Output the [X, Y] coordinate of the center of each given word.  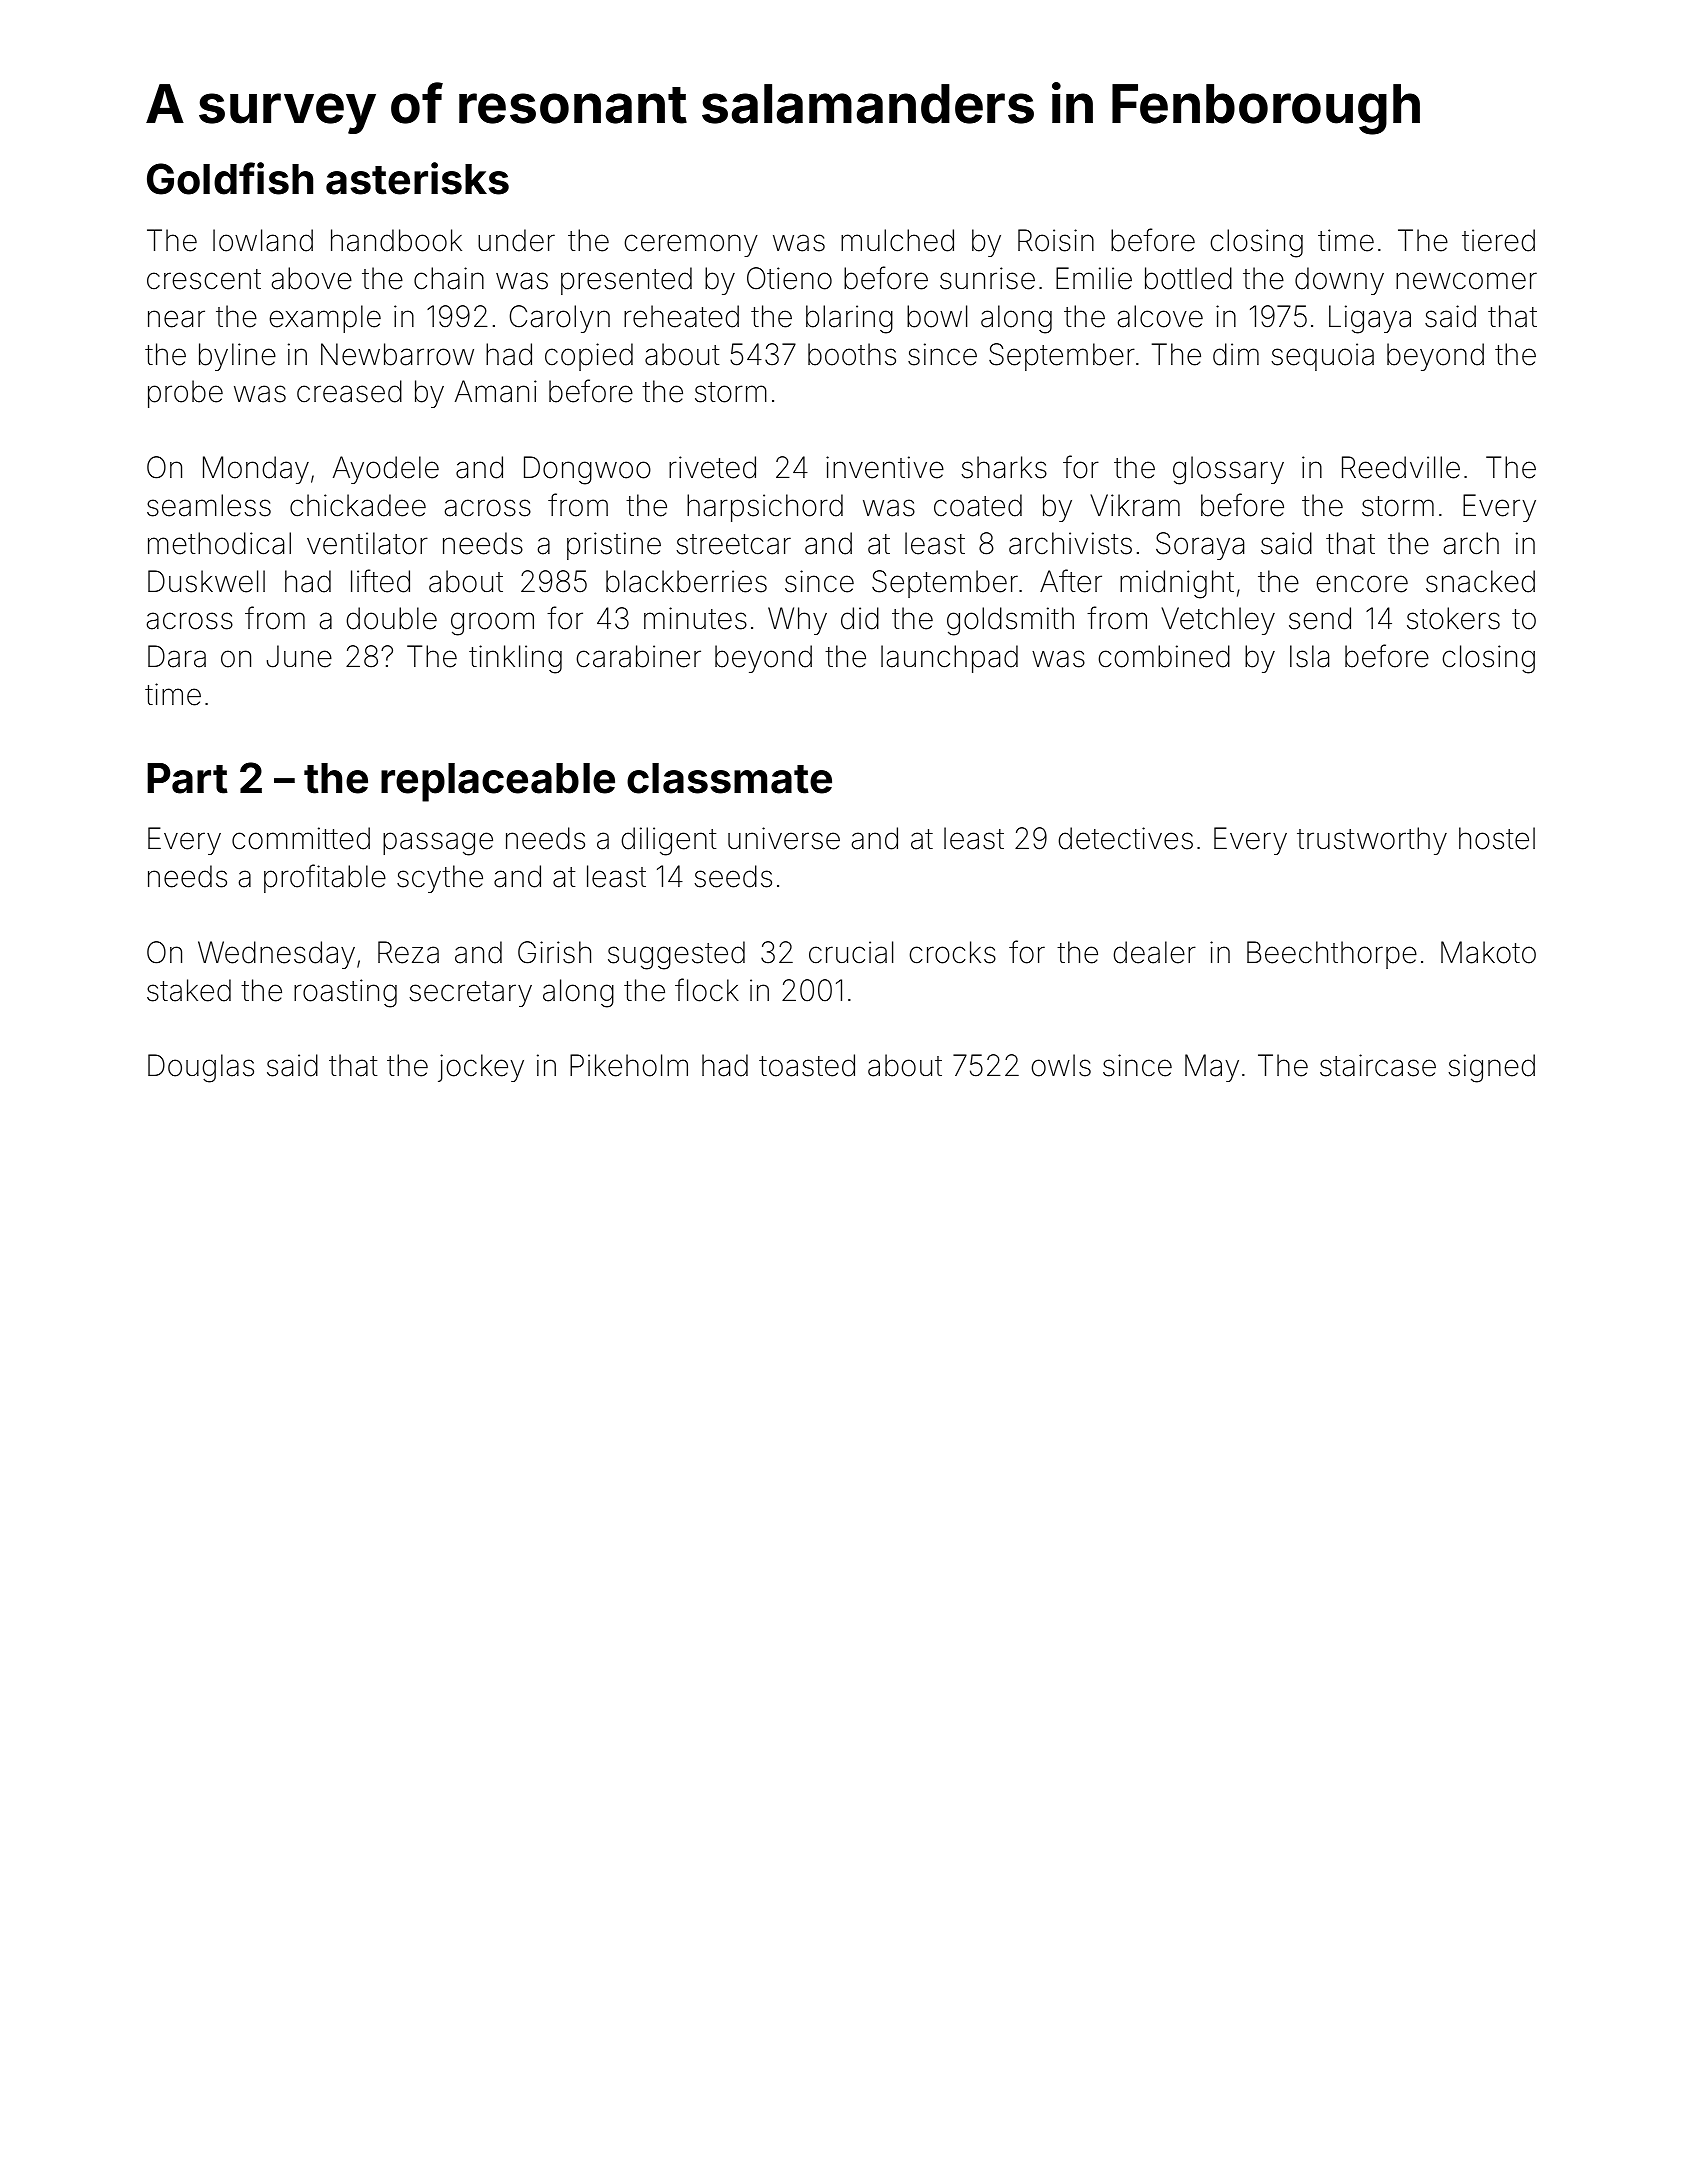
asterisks [417, 178]
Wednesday [276, 955]
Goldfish [230, 178]
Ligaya [1370, 319]
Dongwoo [587, 470]
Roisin [1056, 240]
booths [852, 354]
